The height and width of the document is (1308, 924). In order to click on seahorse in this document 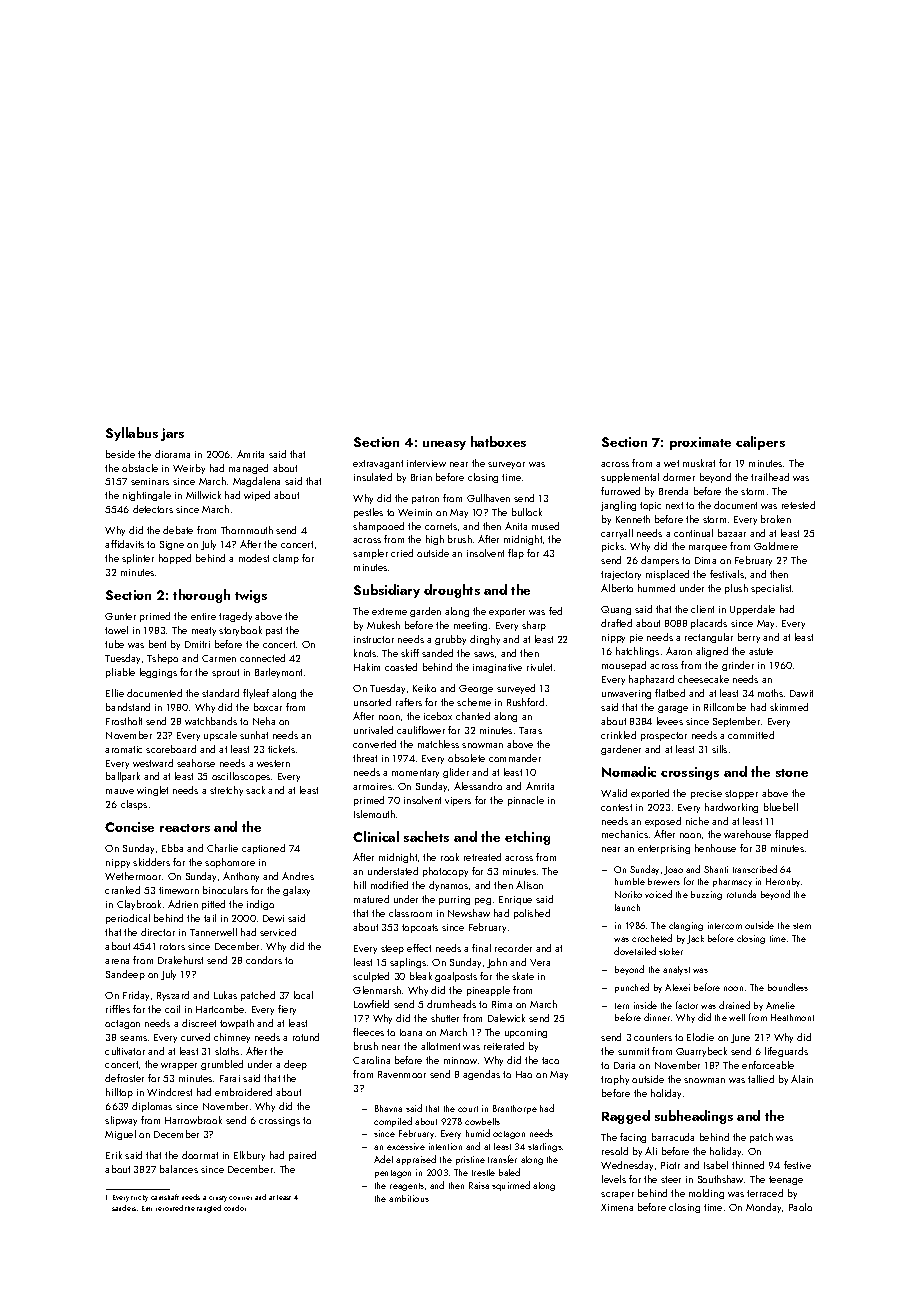, I will do `click(196, 763)`.
